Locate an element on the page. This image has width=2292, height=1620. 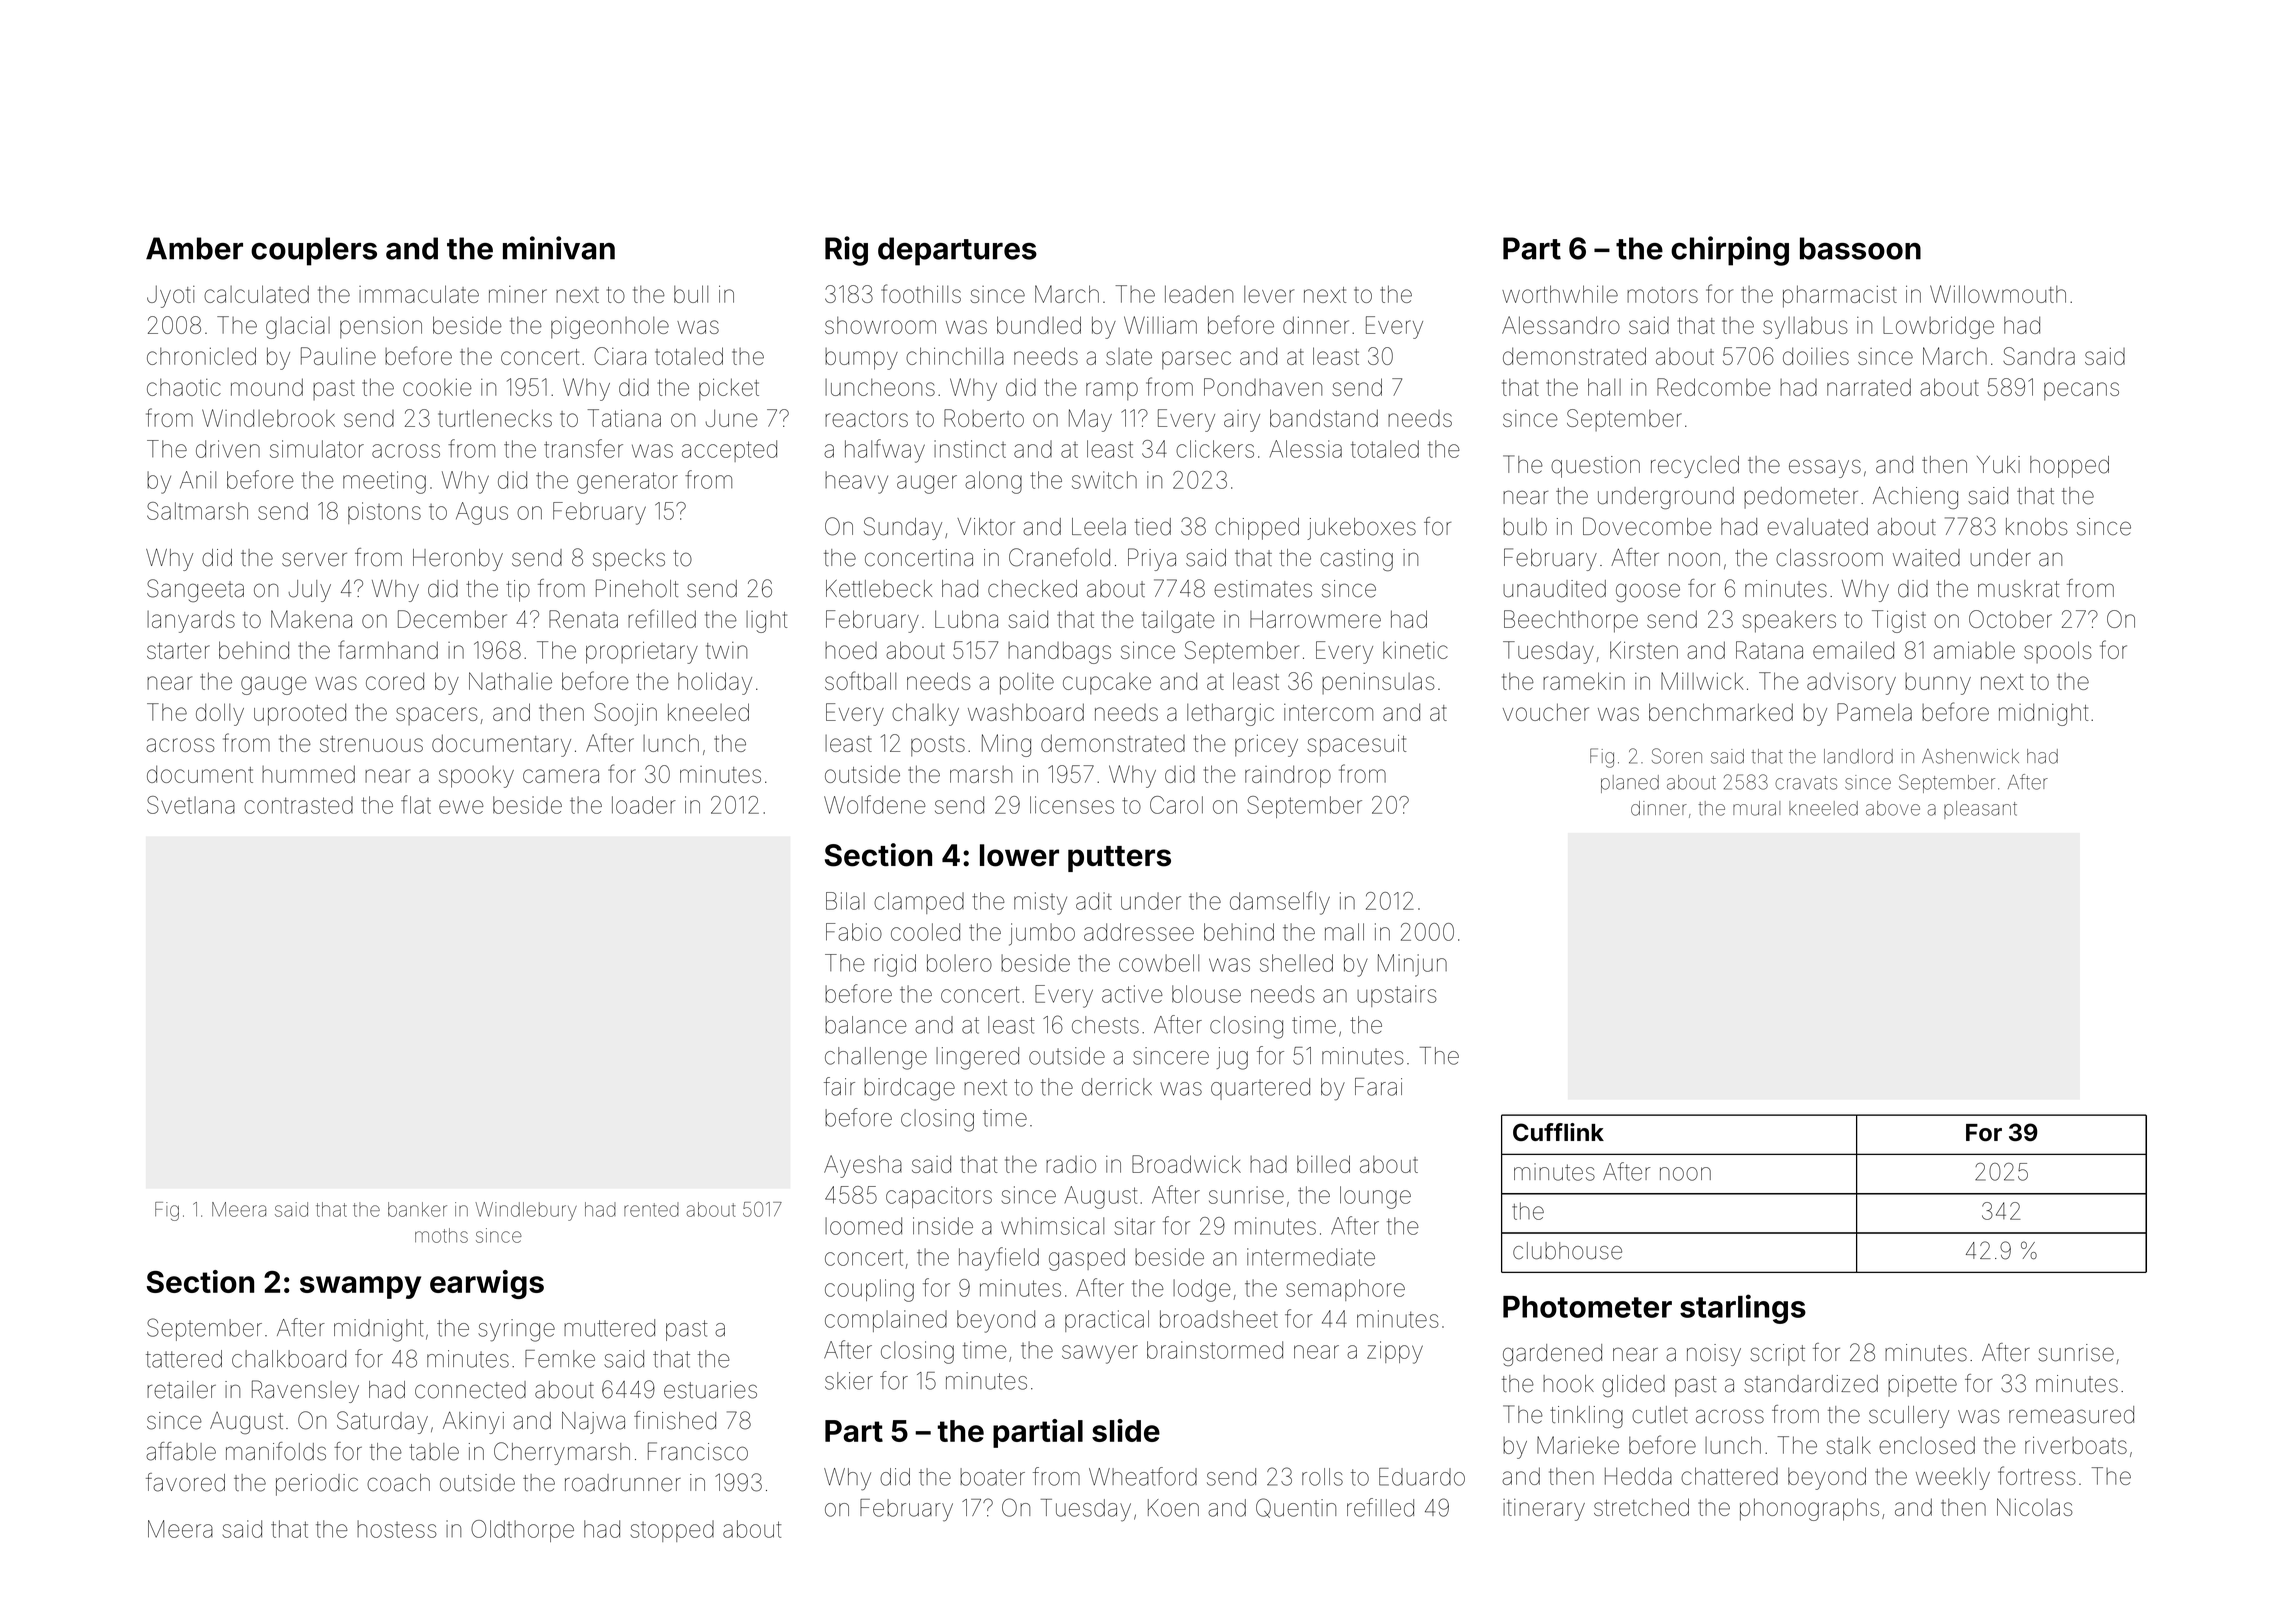
couplers is located at coordinates (314, 251).
